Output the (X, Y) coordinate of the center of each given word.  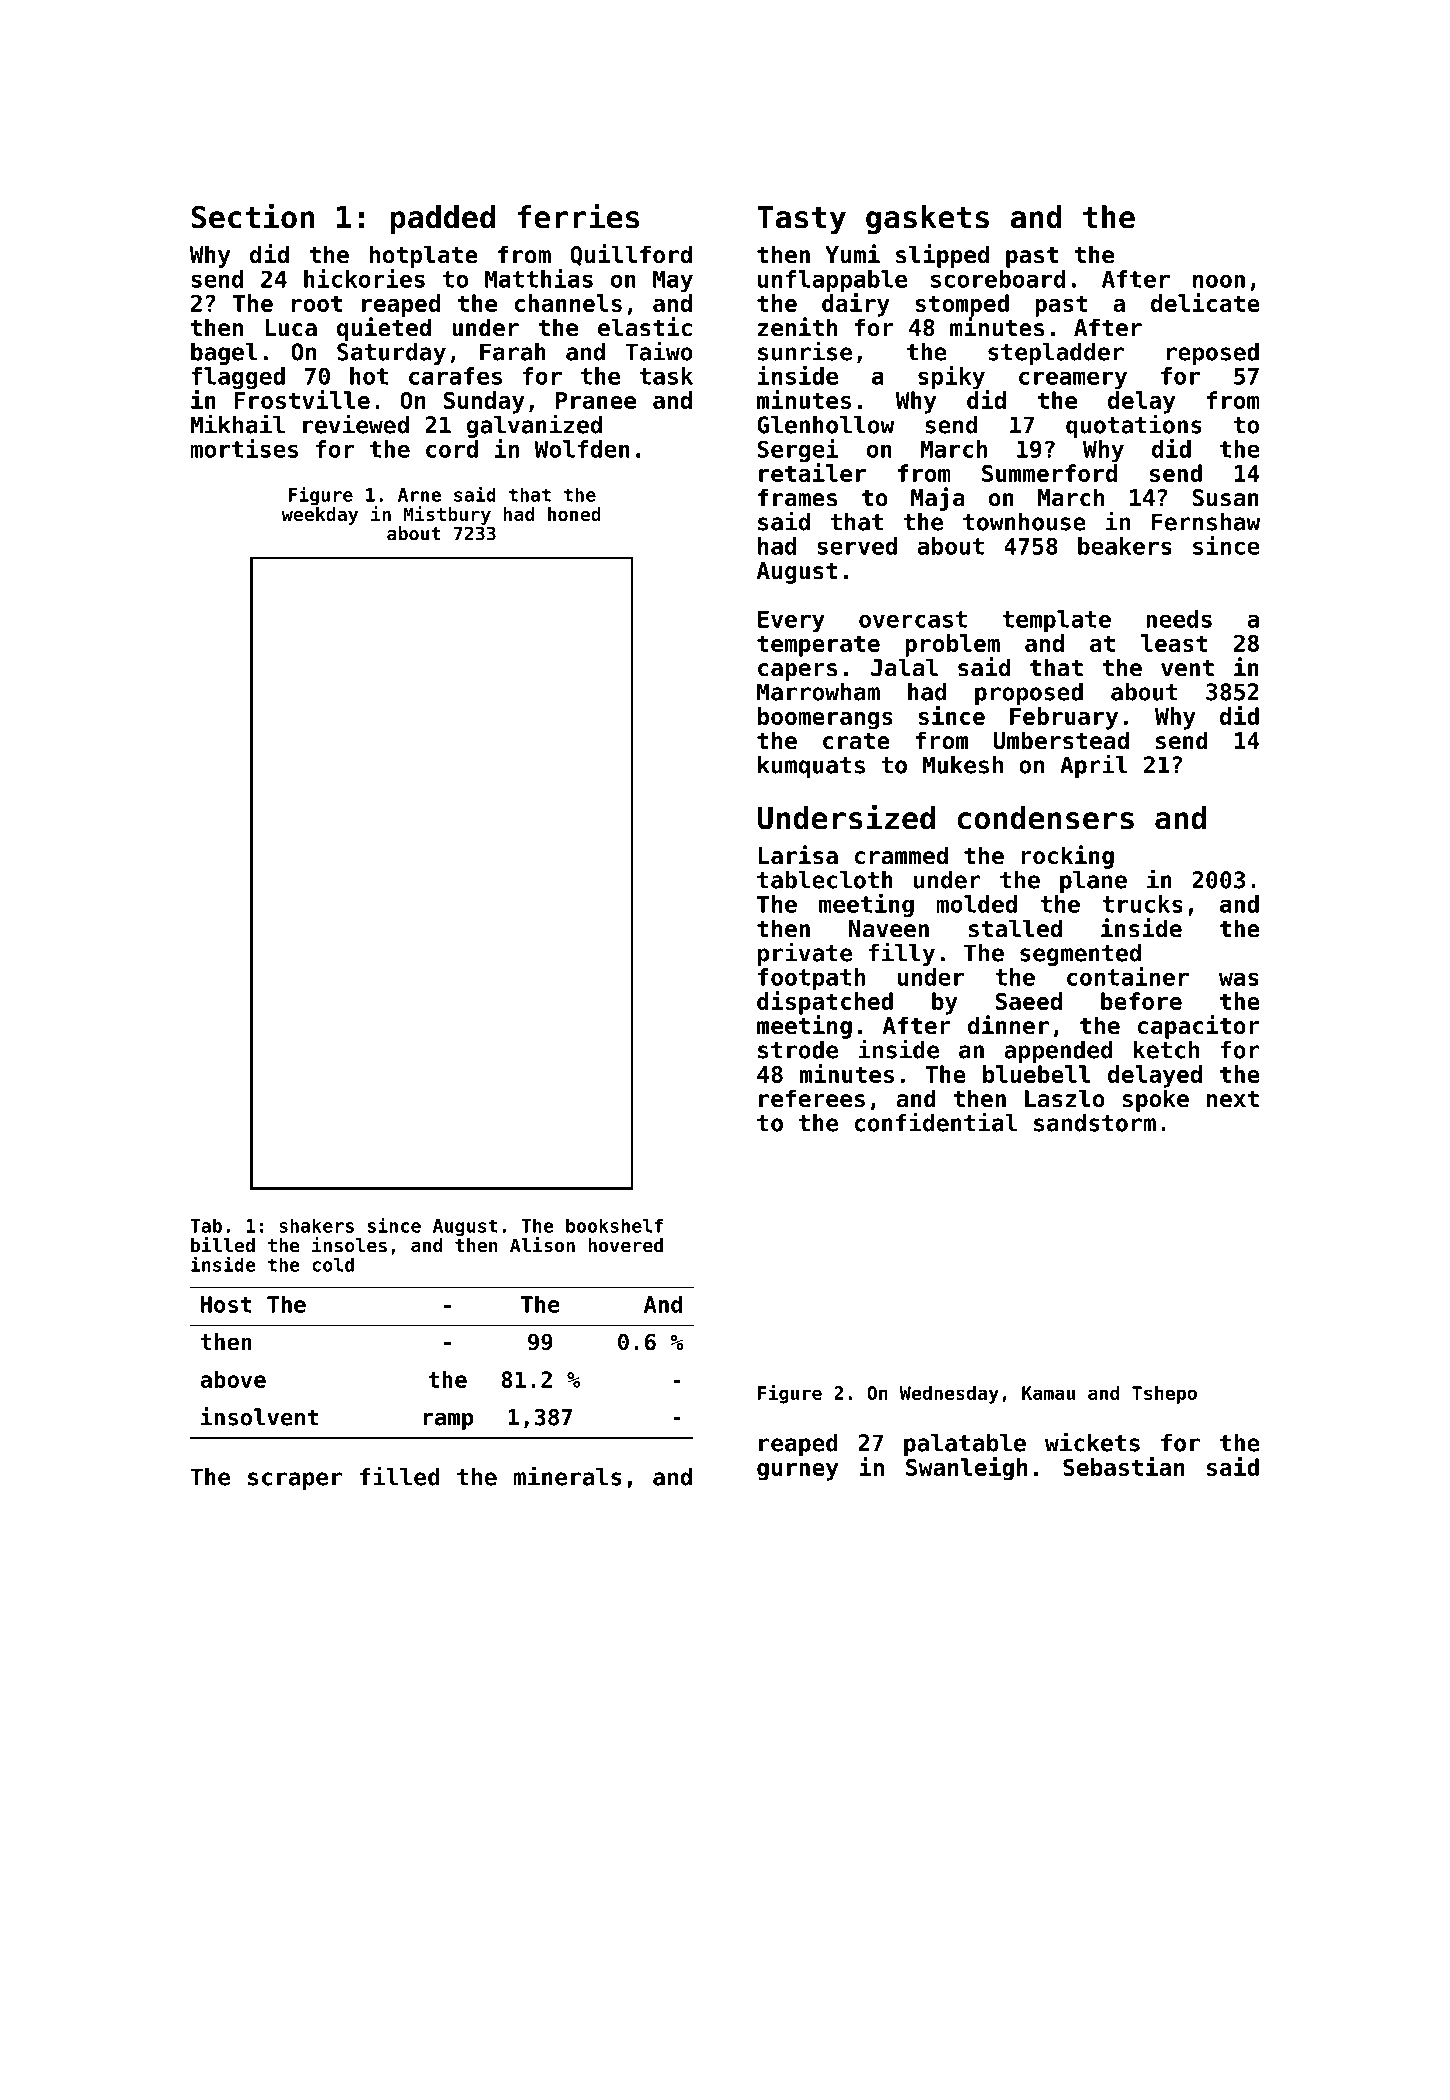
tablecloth (825, 880)
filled (400, 1476)
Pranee (596, 400)
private (805, 954)
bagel (224, 354)
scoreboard (998, 279)
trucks (1142, 904)
